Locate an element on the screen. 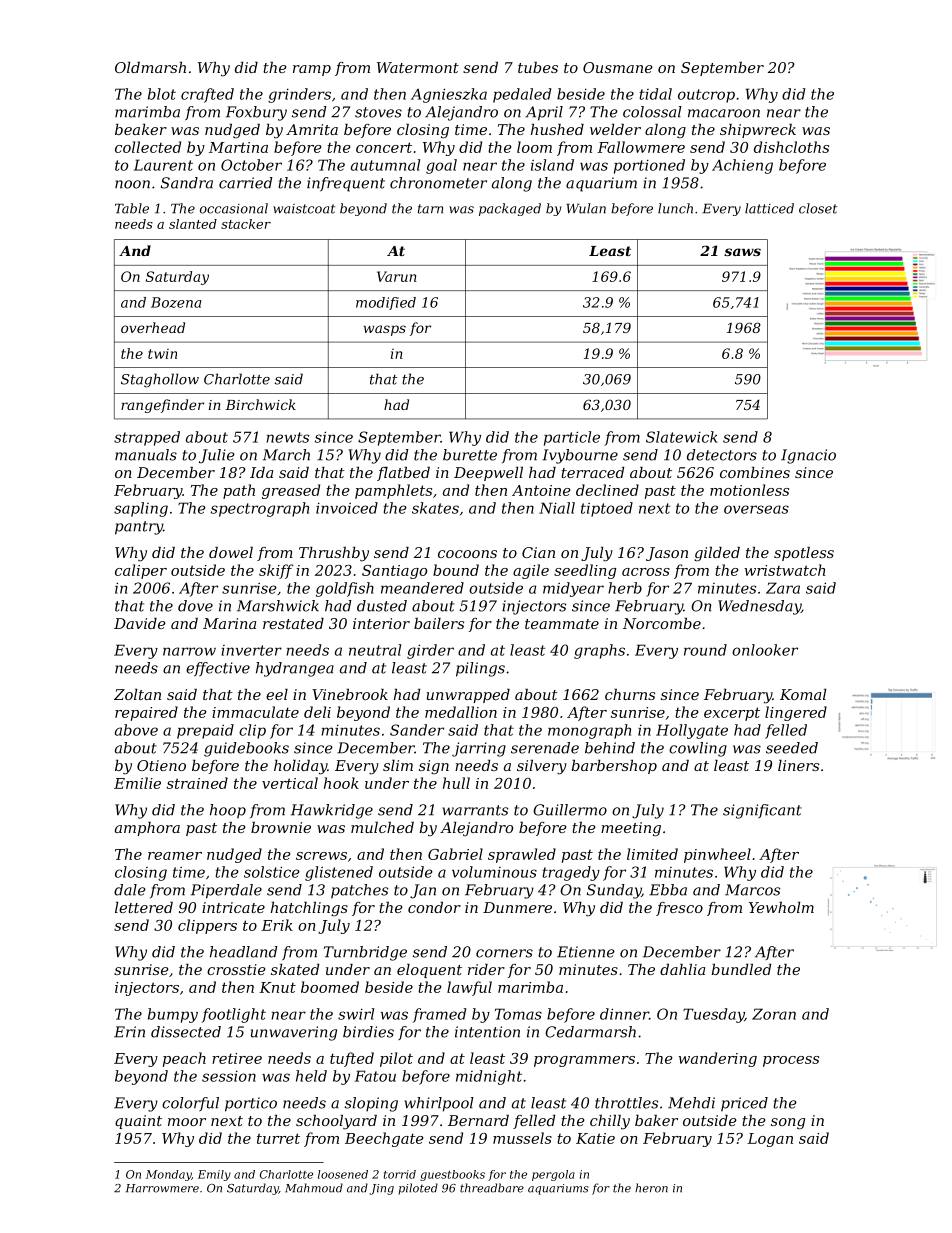  outcrop is located at coordinates (706, 96).
